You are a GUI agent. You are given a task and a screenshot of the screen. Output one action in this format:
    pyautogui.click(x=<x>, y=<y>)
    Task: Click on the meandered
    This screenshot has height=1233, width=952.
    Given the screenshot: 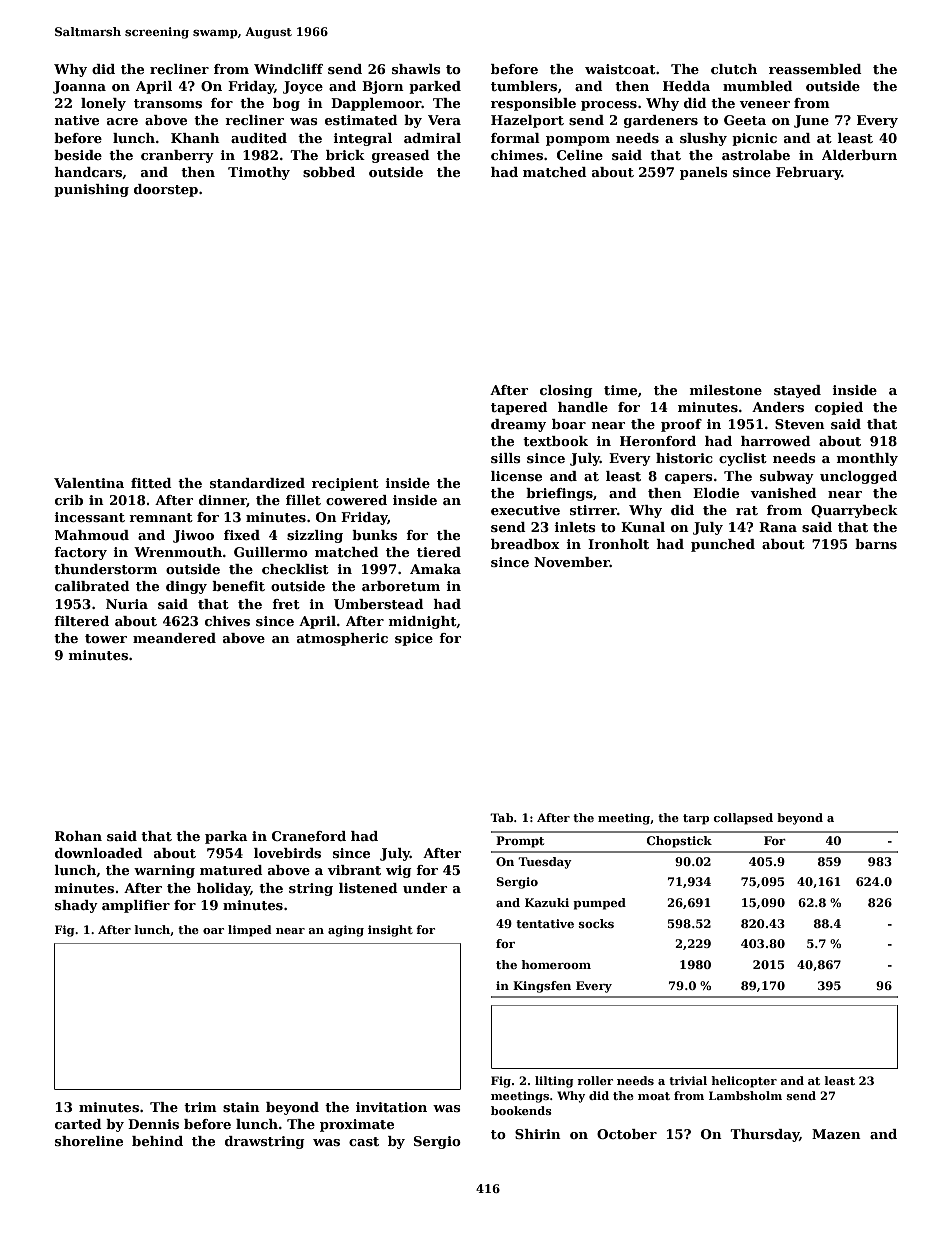 What is the action you would take?
    pyautogui.click(x=174, y=638)
